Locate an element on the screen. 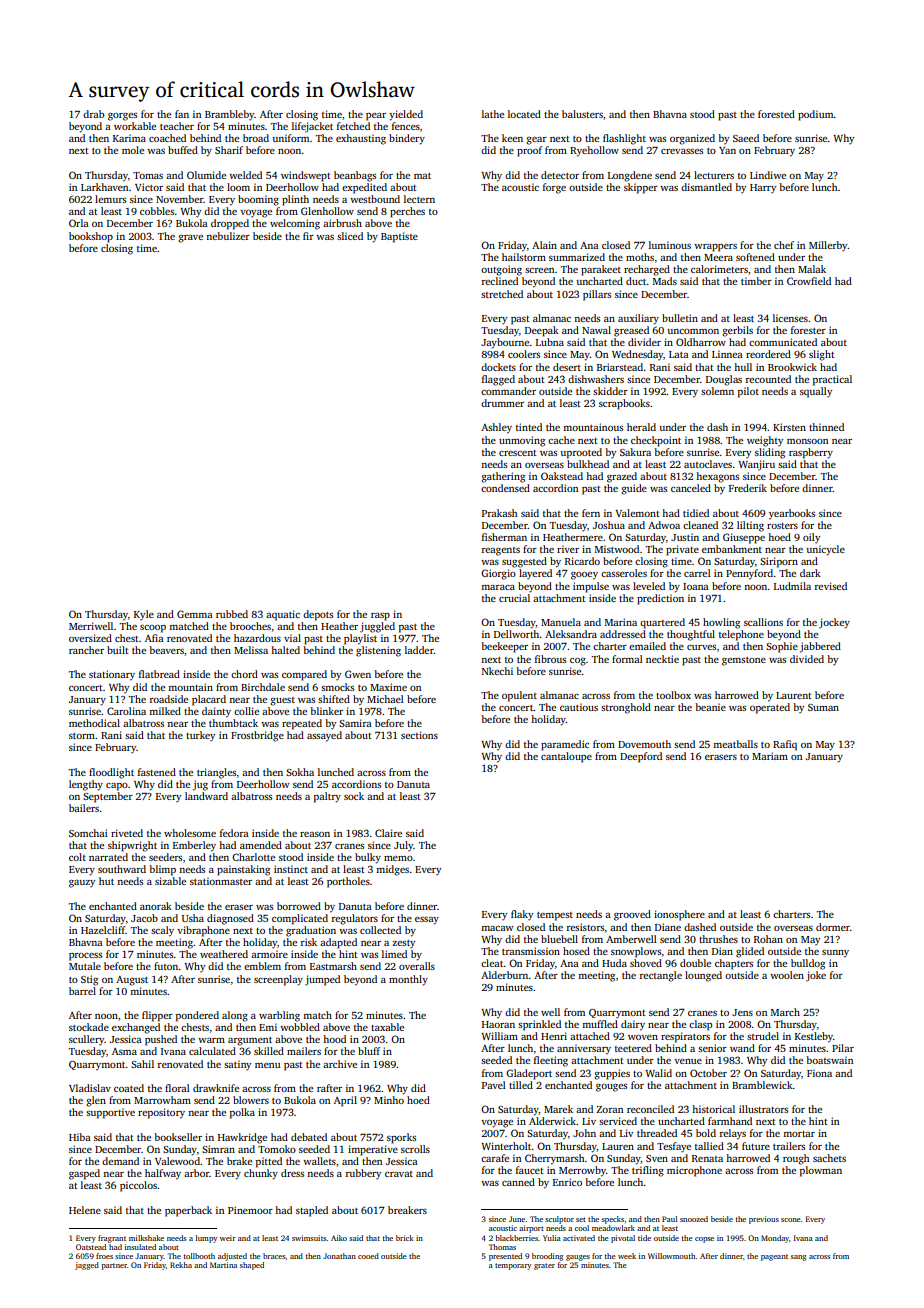  opulent is located at coordinates (519, 696).
